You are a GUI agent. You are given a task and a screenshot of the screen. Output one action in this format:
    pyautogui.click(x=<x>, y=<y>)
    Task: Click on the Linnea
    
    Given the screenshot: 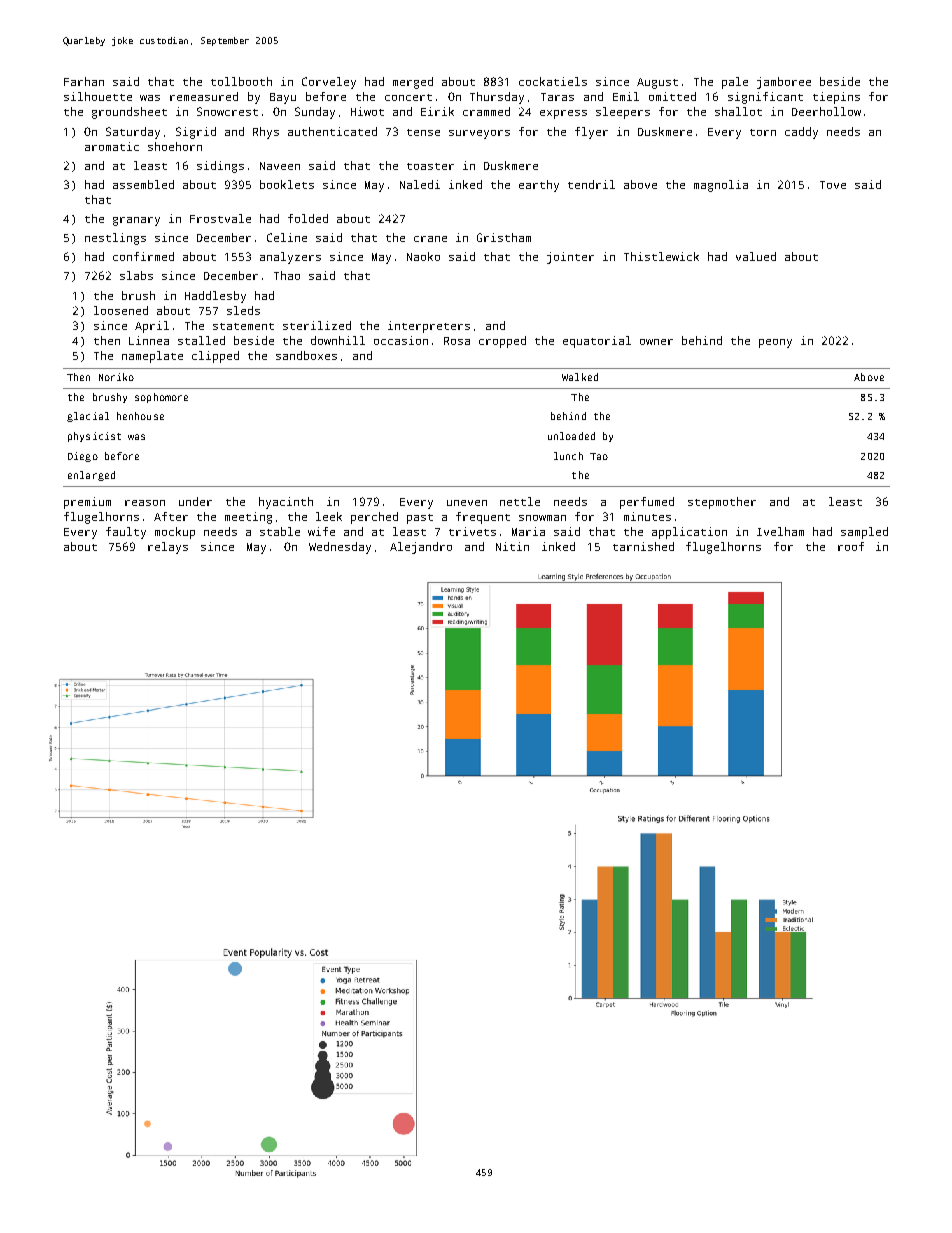 What is the action you would take?
    pyautogui.click(x=149, y=340)
